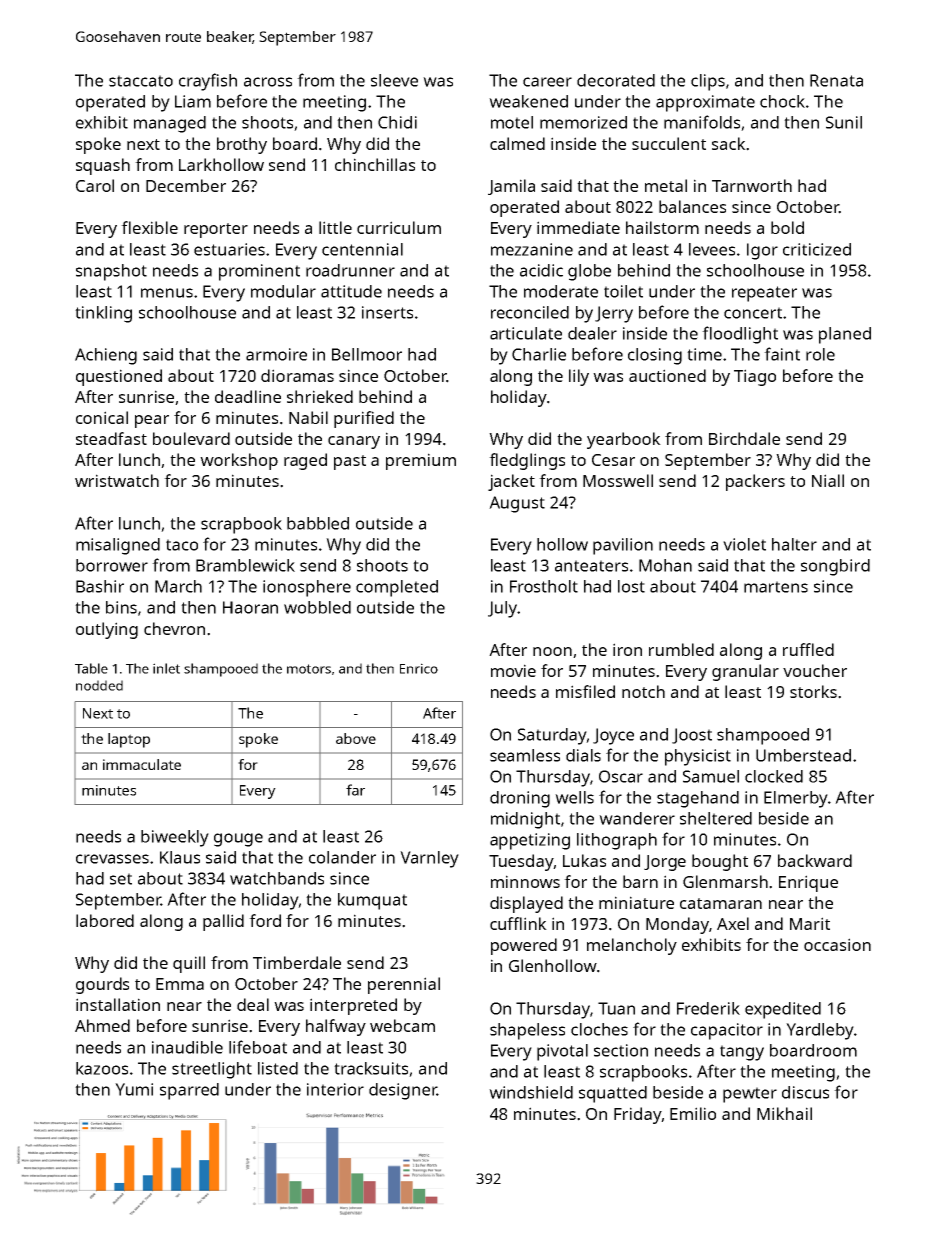  What do you see at coordinates (107, 630) in the image?
I see `outlying` at bounding box center [107, 630].
